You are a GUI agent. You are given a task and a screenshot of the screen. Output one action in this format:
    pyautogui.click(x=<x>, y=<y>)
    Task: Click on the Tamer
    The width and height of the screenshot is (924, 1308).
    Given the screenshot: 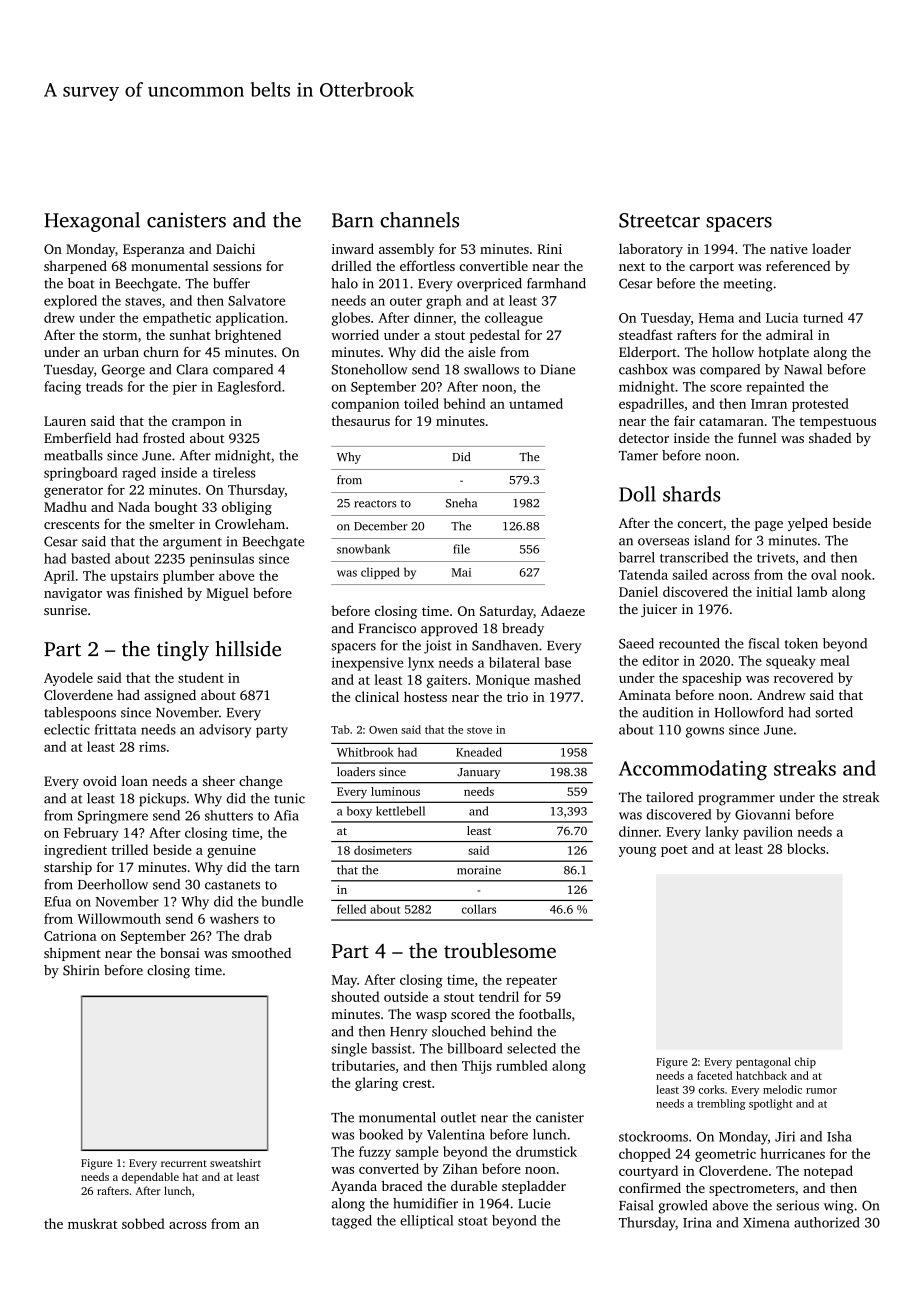 What is the action you would take?
    pyautogui.click(x=638, y=456)
